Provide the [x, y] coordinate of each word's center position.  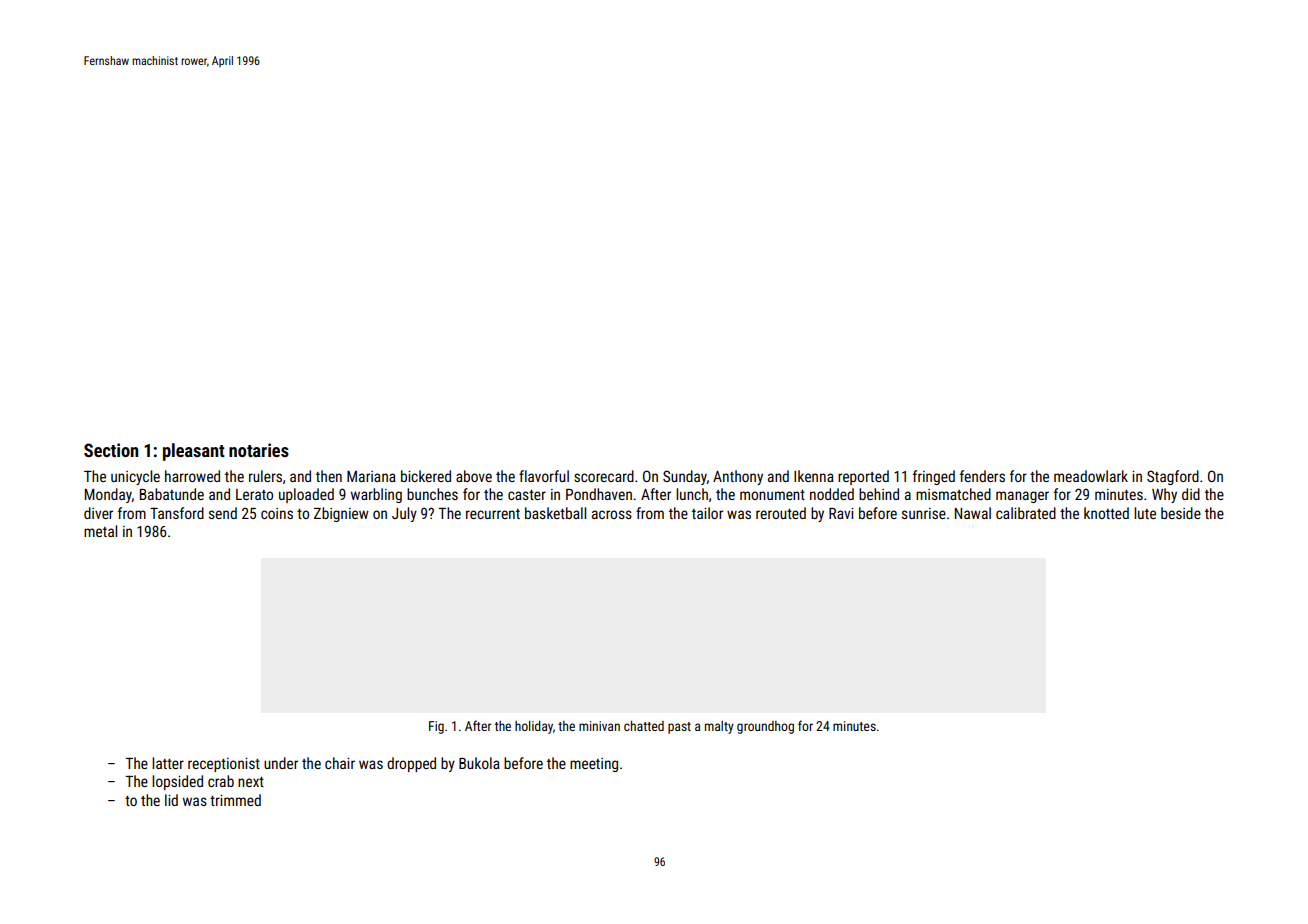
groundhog [765, 727]
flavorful [544, 476]
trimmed [235, 800]
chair [340, 763]
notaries [259, 450]
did [1191, 494]
